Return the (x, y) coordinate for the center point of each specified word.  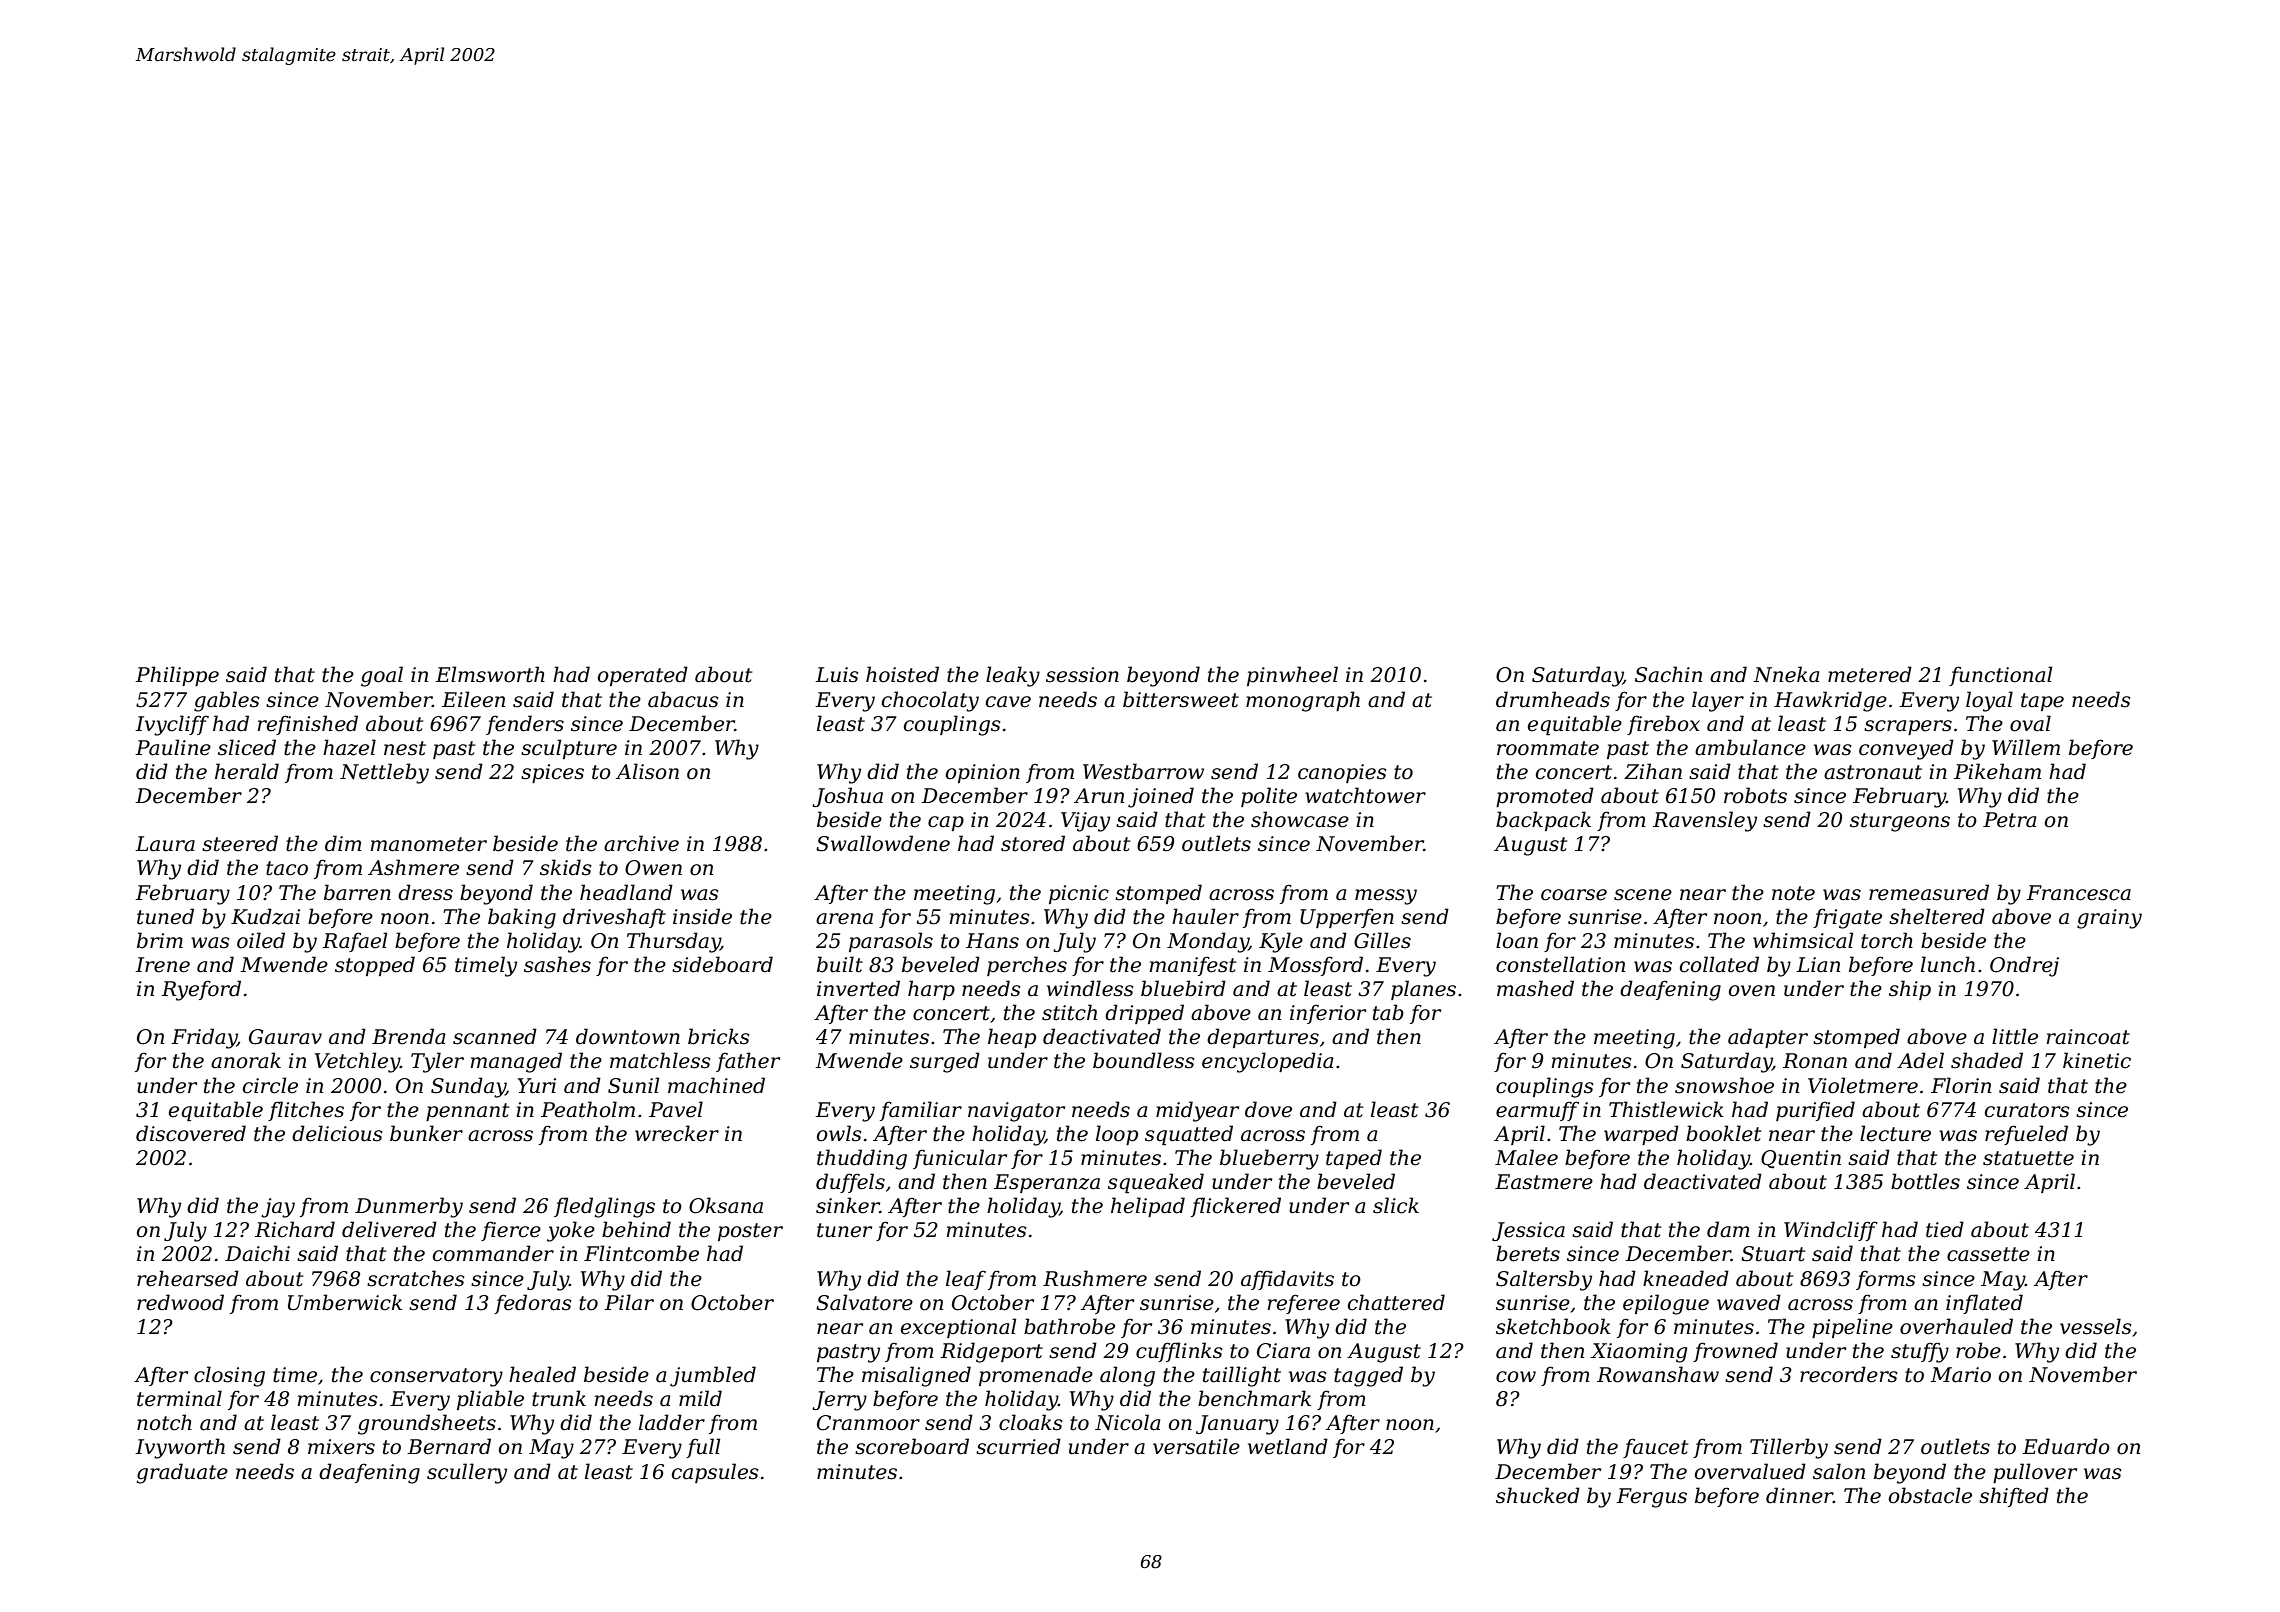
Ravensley (1705, 821)
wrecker (677, 1133)
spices (552, 773)
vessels (2096, 1326)
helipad (1148, 1207)
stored (1033, 843)
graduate (182, 1473)
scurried (1018, 1446)
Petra (2009, 820)
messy (1386, 897)
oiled (261, 940)
